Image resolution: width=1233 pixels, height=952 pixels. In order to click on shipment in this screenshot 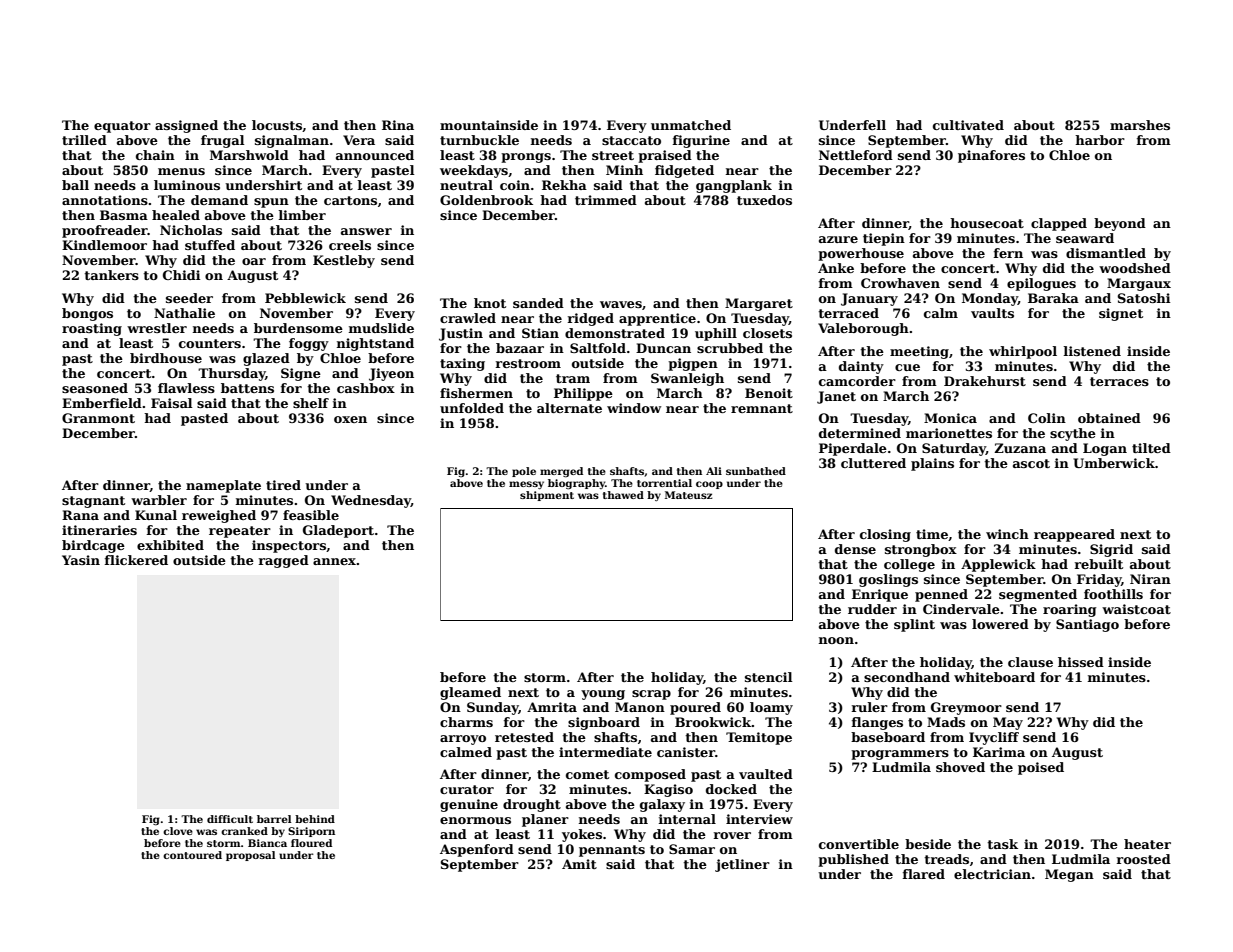, I will do `click(547, 496)`.
